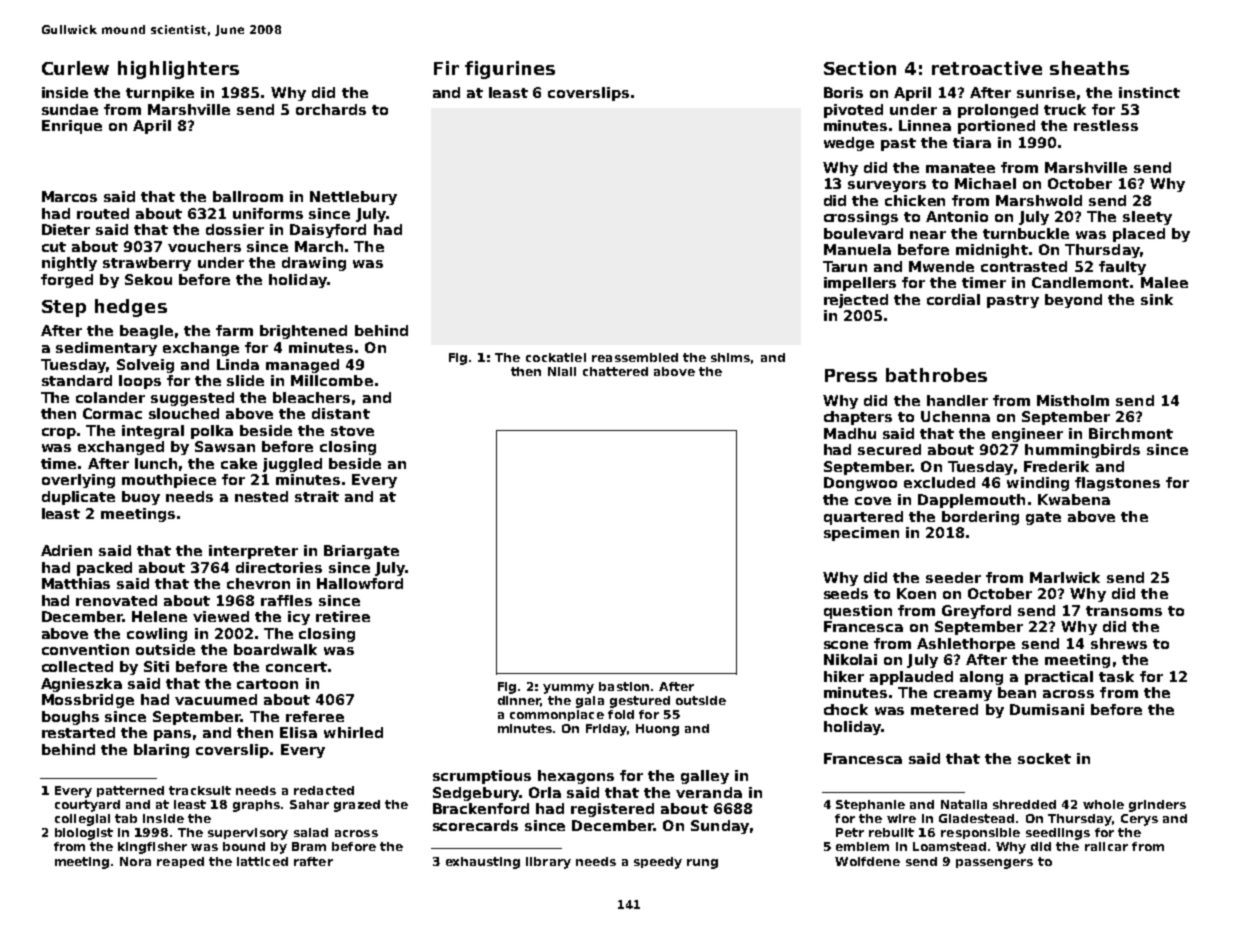 Image resolution: width=1233 pixels, height=952 pixels. Describe the element at coordinates (850, 832) in the document. I see `Petr` at that location.
